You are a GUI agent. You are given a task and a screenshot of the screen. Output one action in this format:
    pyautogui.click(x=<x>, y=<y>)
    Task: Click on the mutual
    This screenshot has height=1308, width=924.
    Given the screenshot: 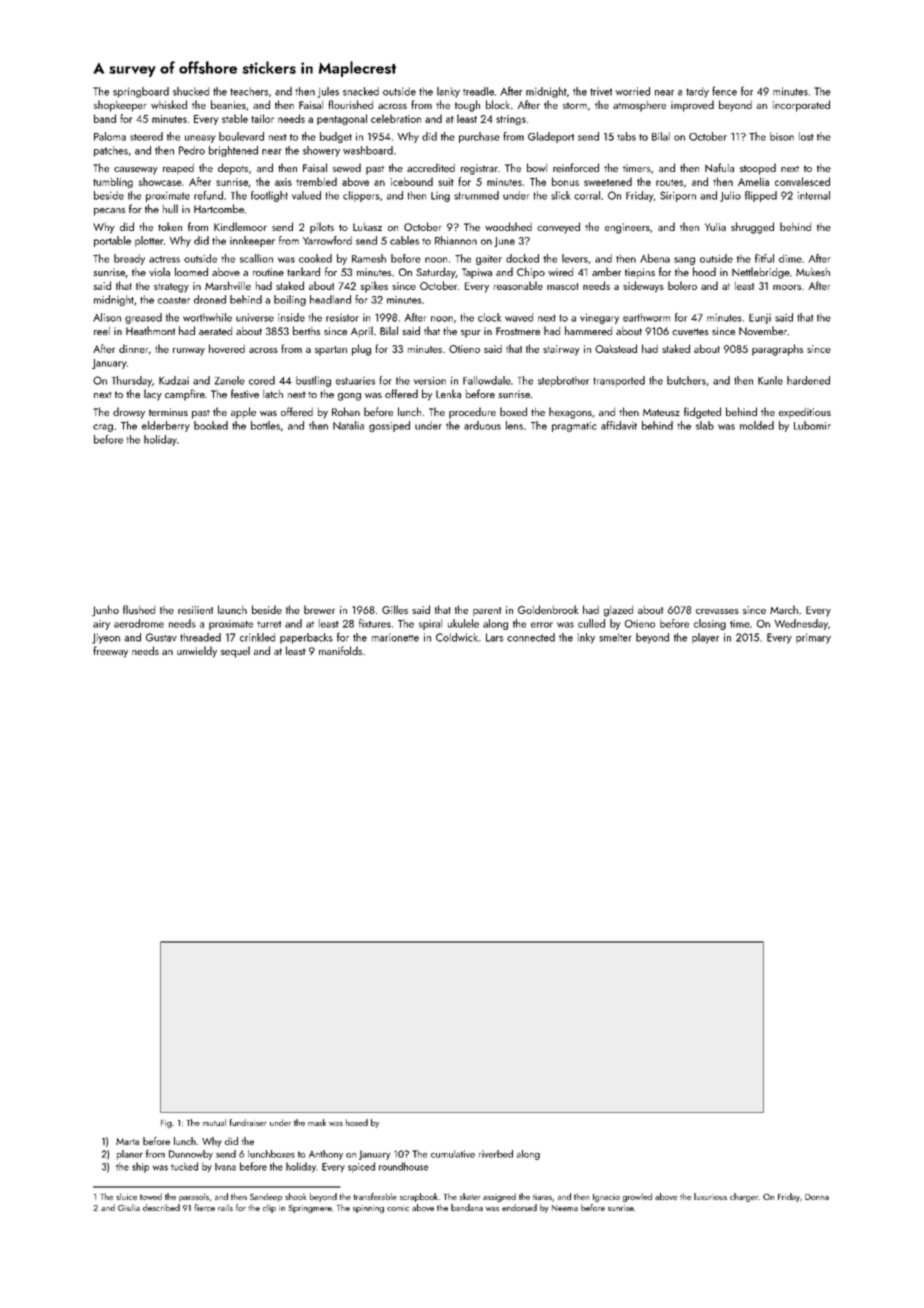 What is the action you would take?
    pyautogui.click(x=214, y=1122)
